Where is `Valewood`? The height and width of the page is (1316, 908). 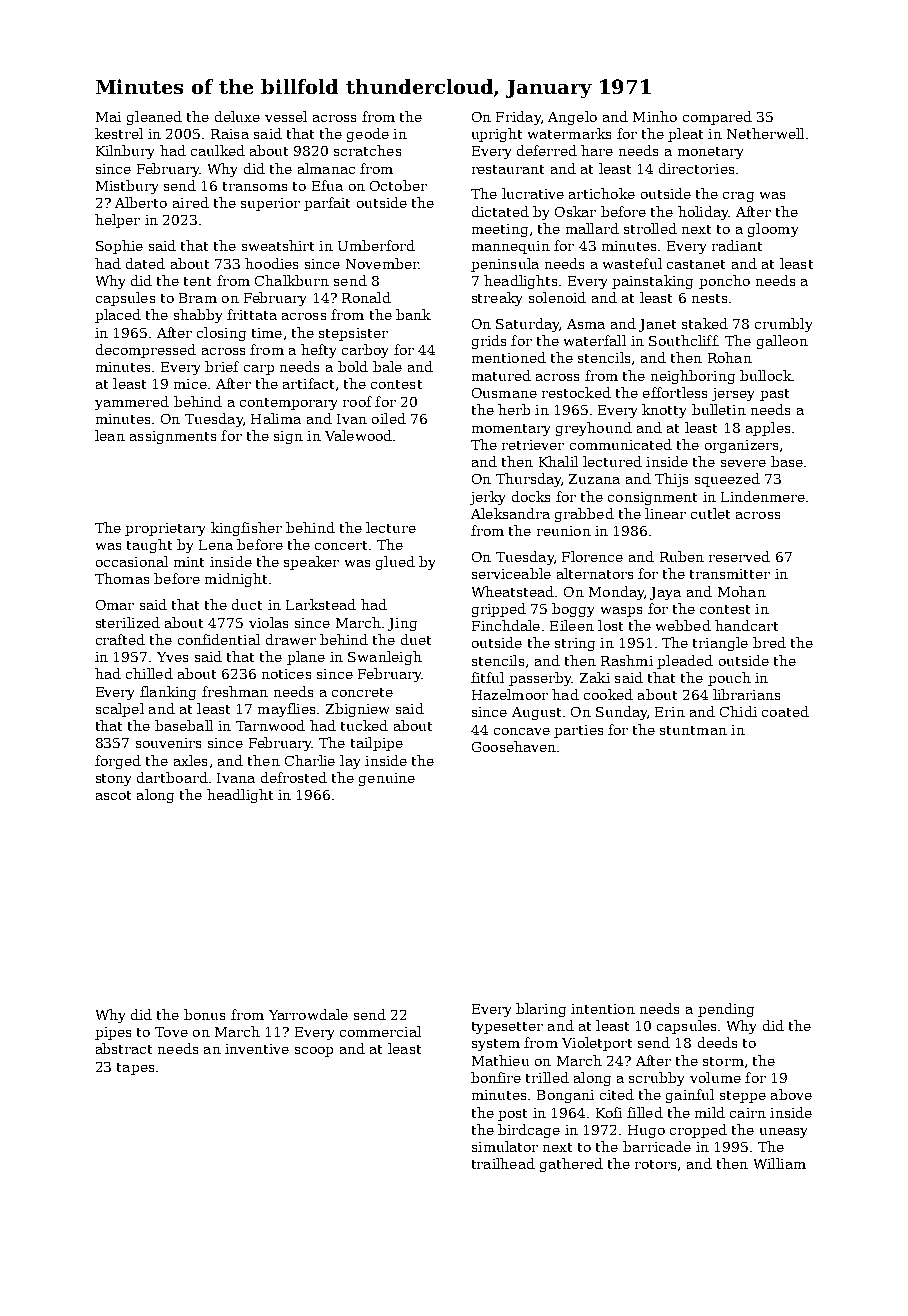 Valewood is located at coordinates (358, 435).
